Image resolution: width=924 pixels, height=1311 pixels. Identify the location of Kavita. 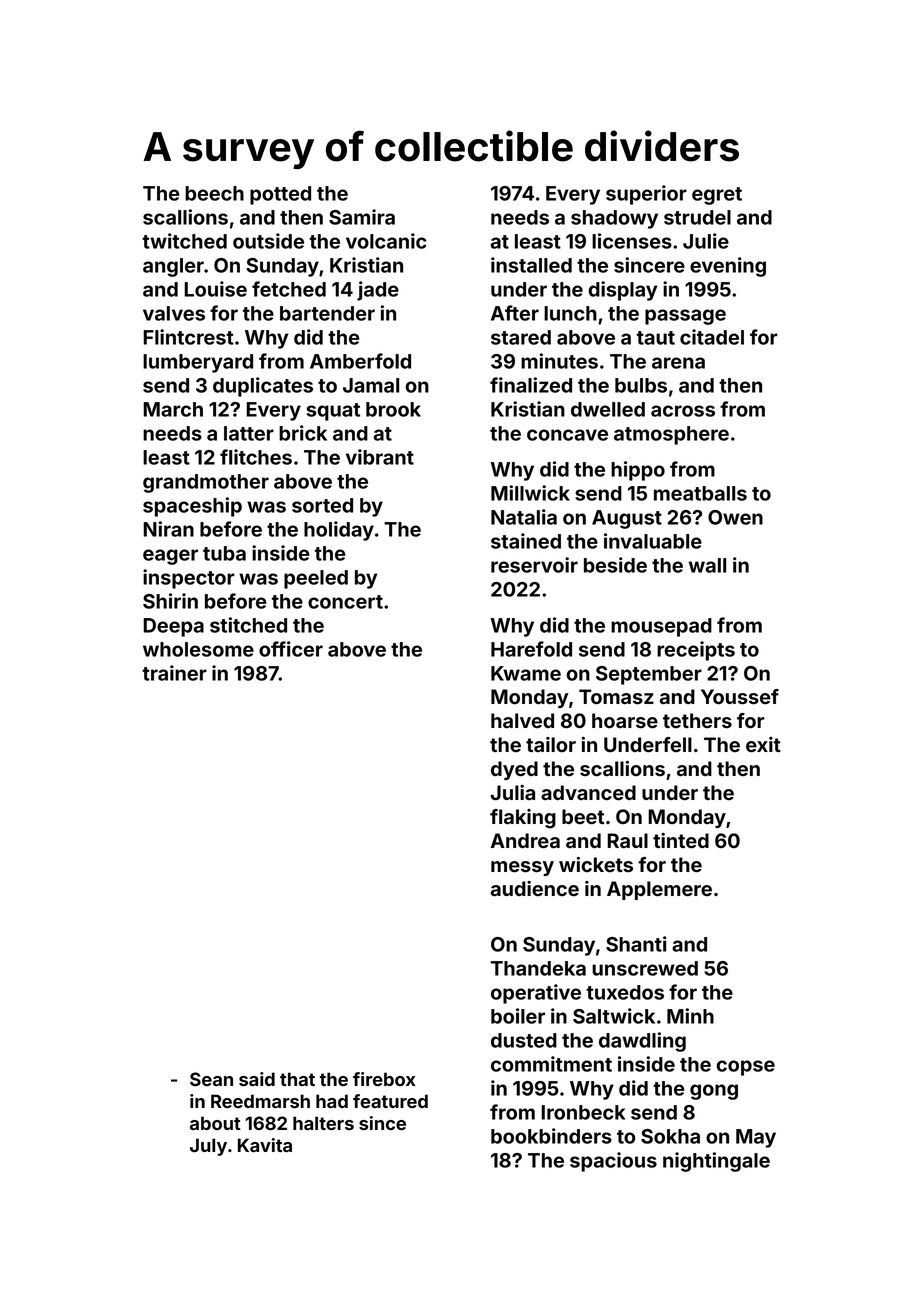
(265, 1145).
